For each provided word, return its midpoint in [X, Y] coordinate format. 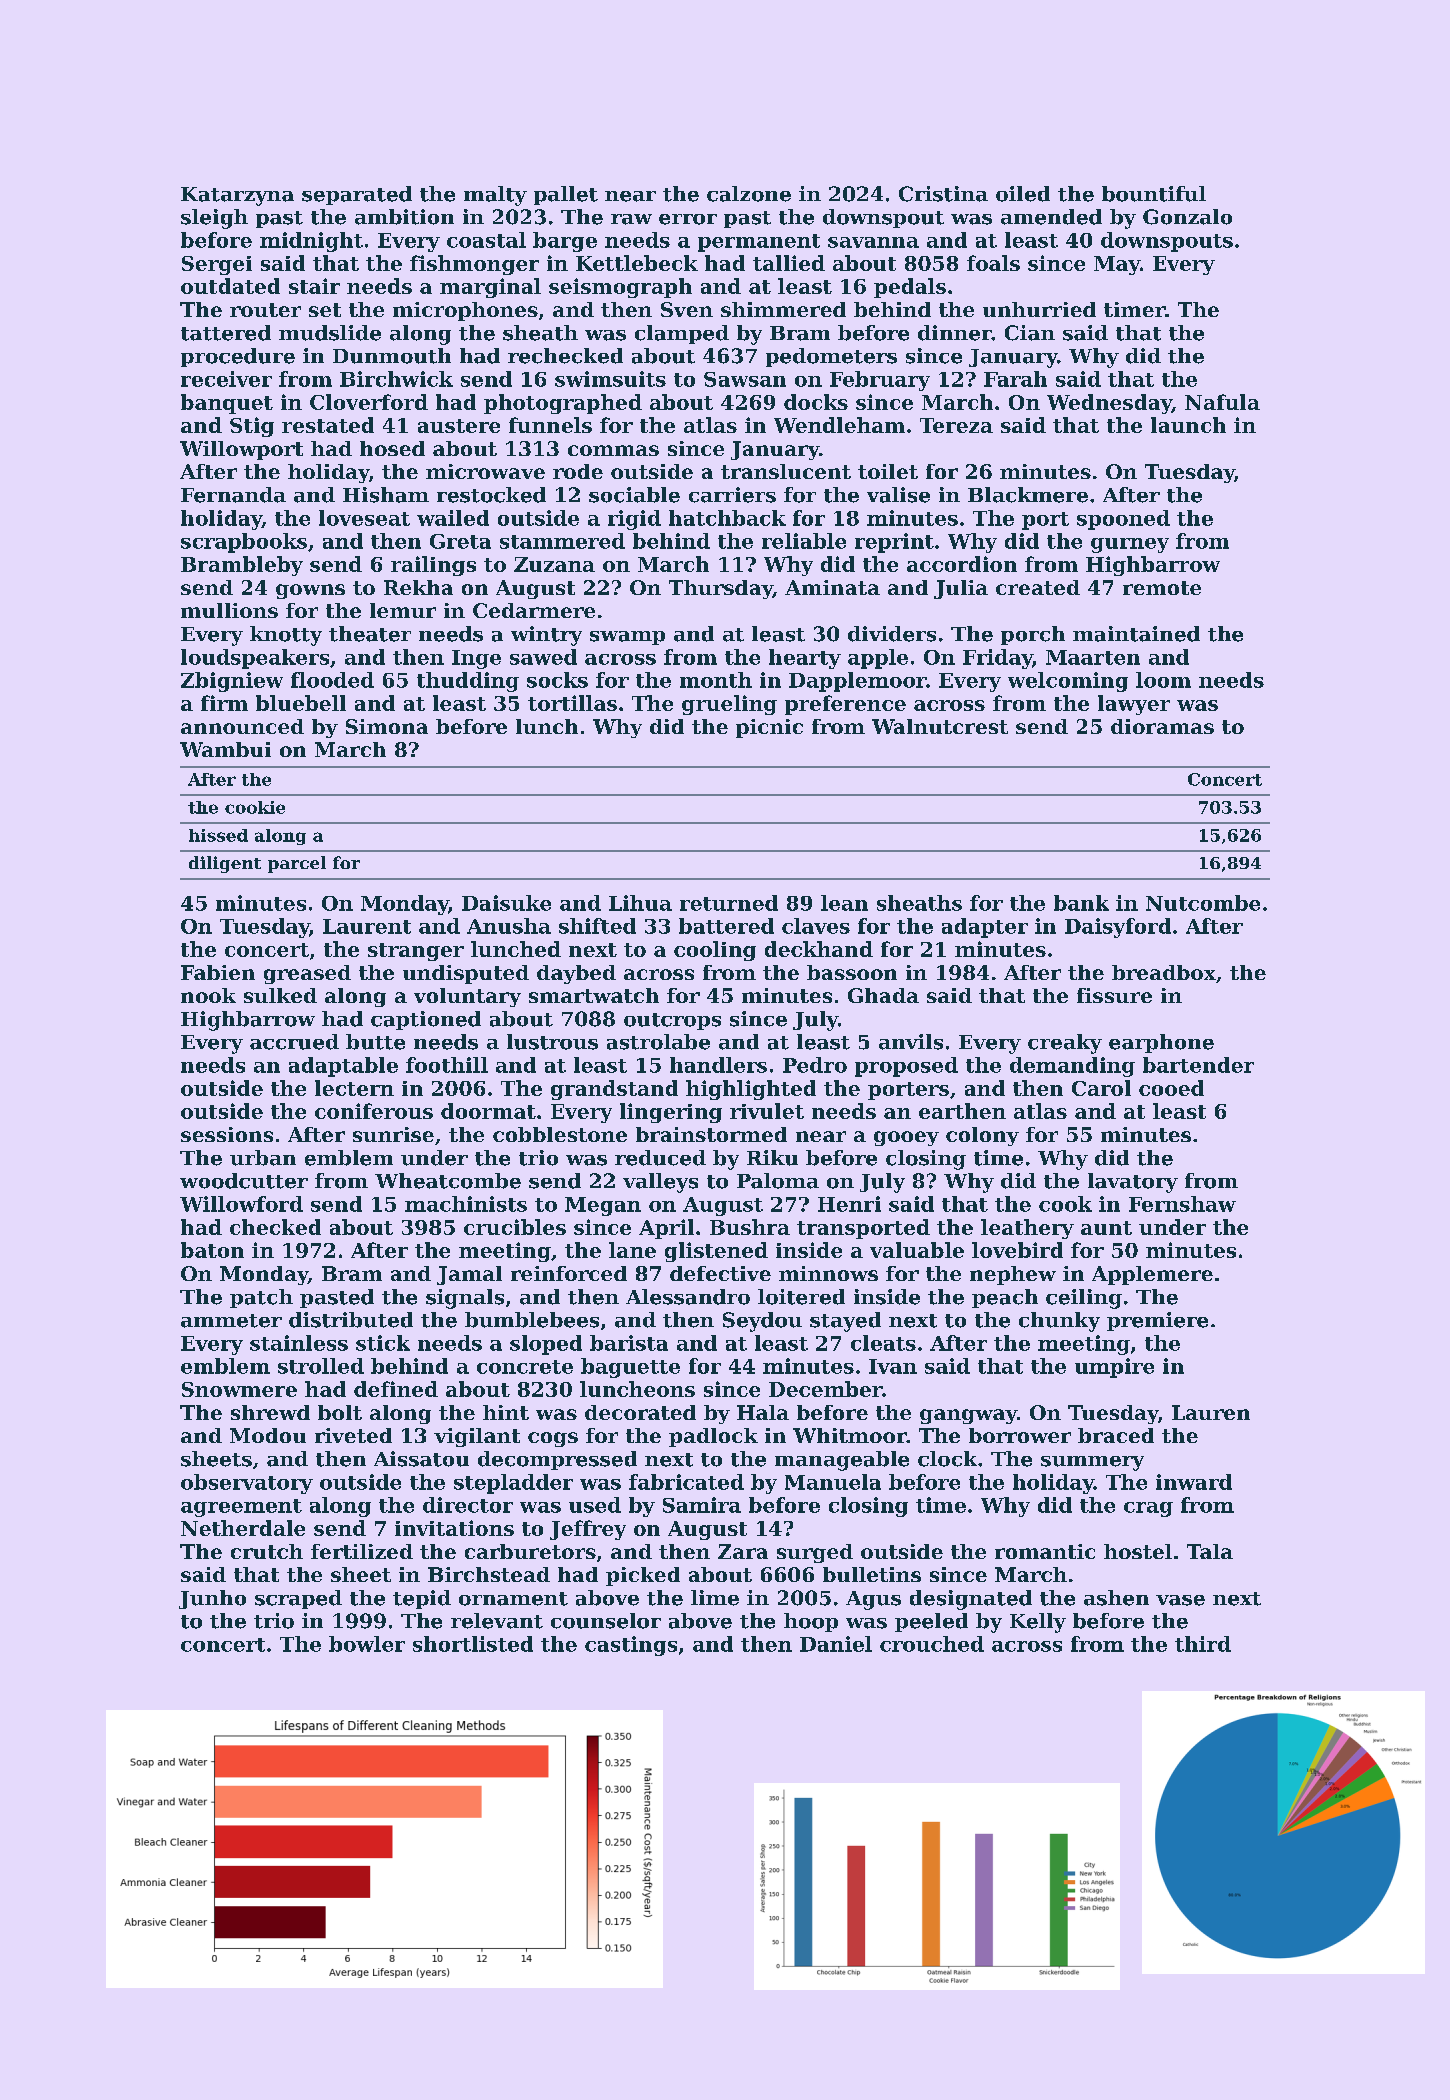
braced [1116, 1435]
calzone [749, 194]
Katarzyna [237, 196]
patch [261, 1298]
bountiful [1154, 194]
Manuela [833, 1482]
